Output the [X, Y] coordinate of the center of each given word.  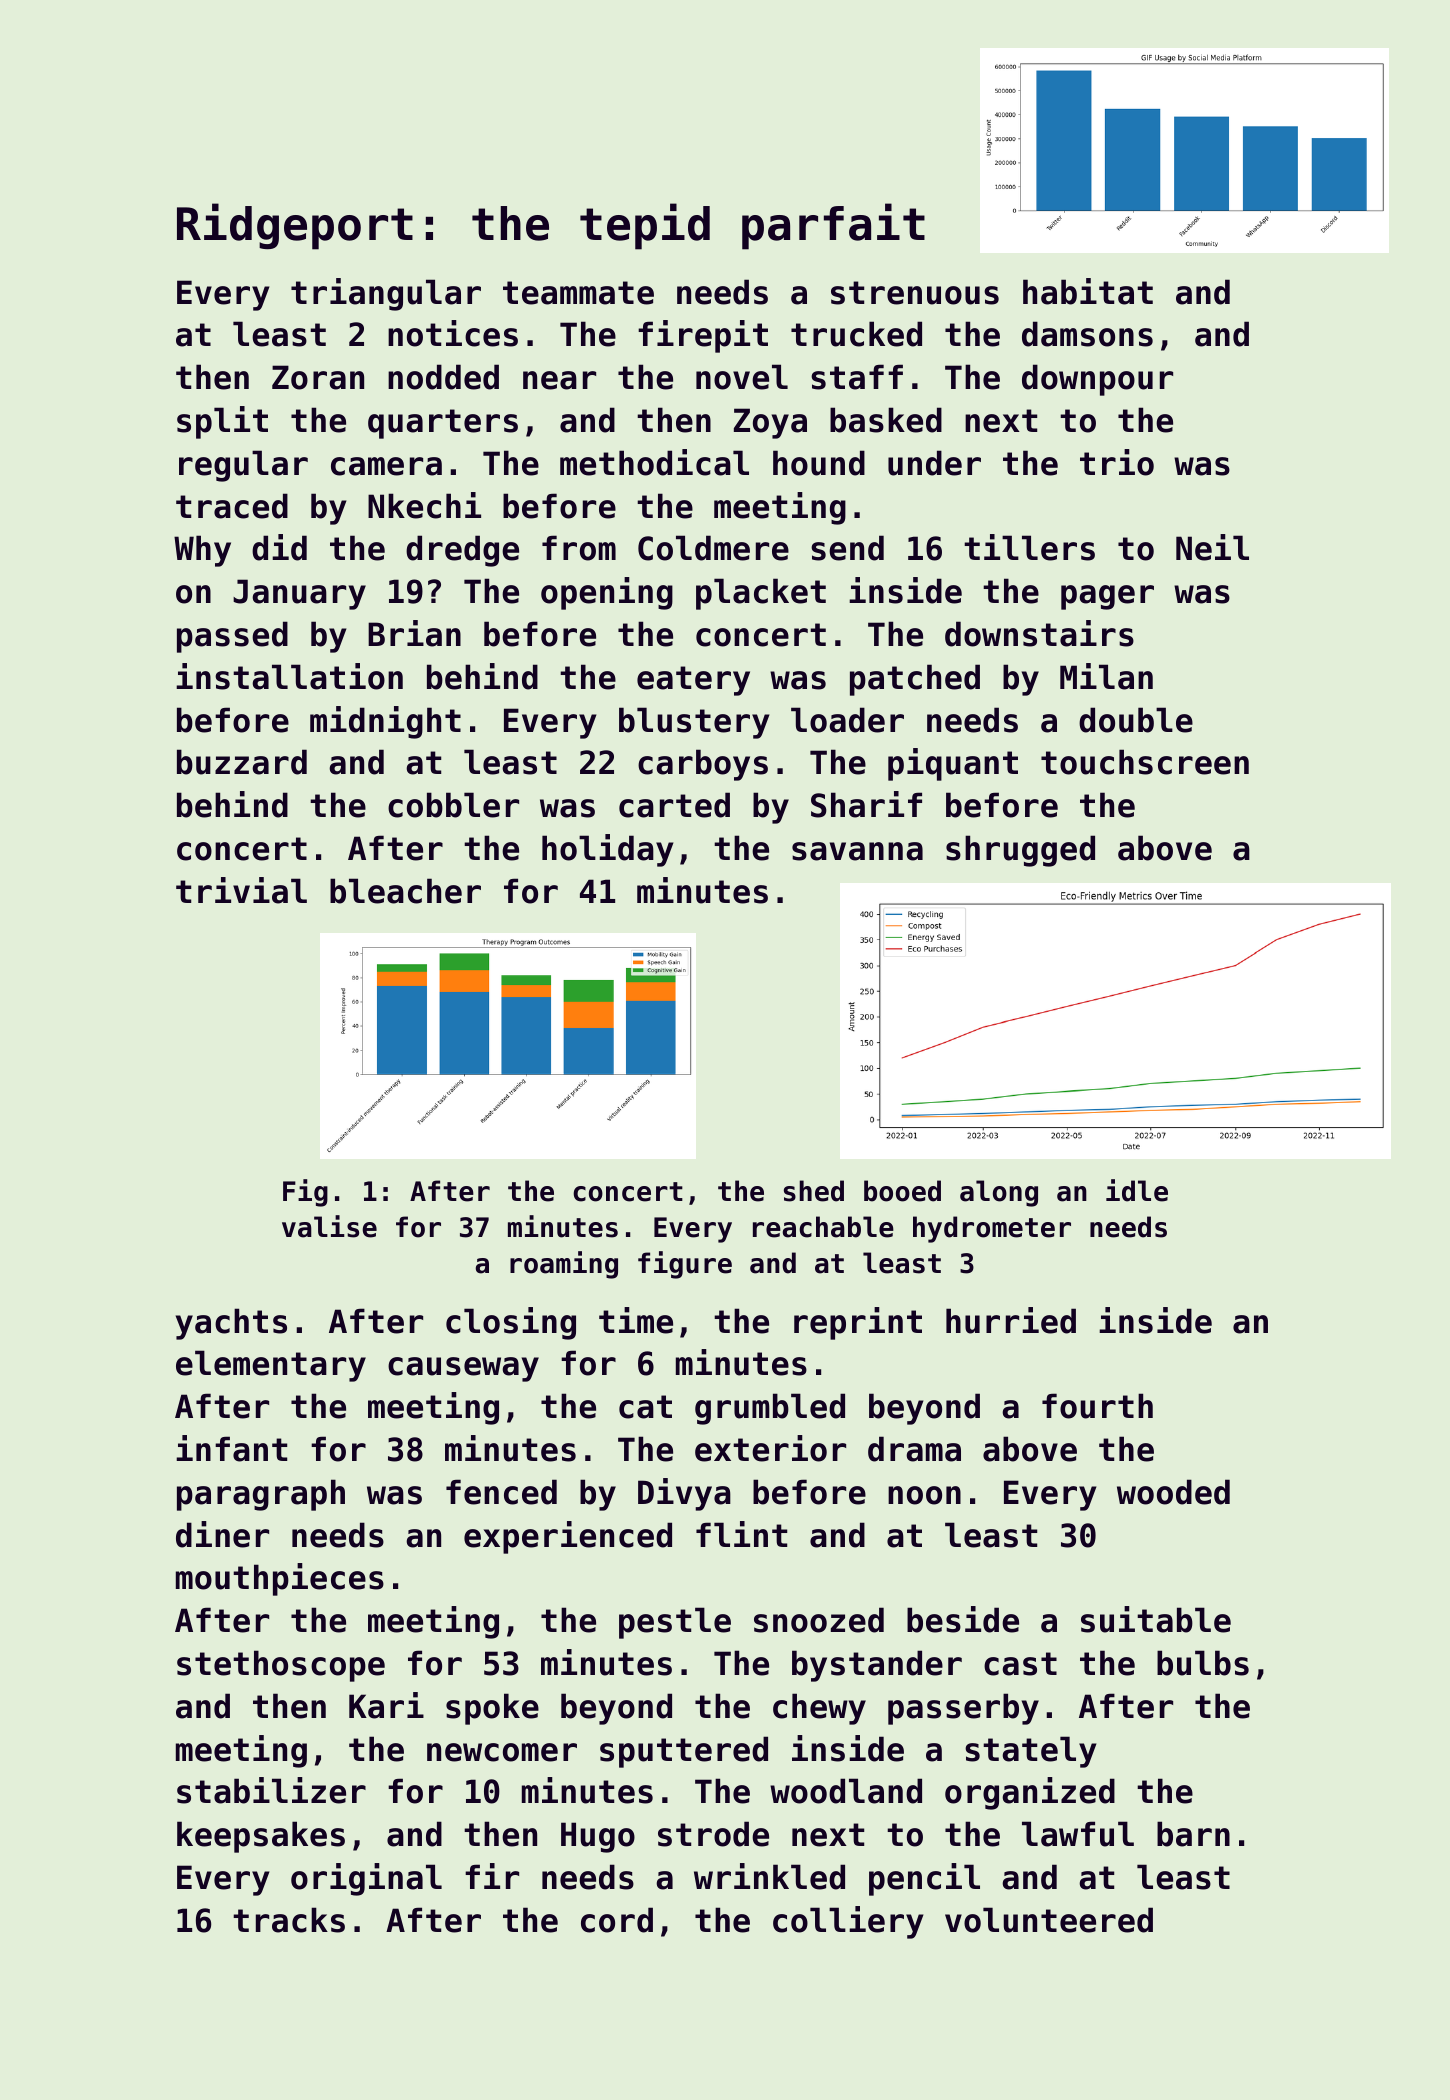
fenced [501, 1492]
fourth [1097, 1406]
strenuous [915, 293]
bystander [877, 1666]
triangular [386, 294]
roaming [564, 1265]
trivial [241, 890]
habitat [1088, 291]
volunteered [1049, 1920]
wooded [1173, 1492]
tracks [289, 1920]
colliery [848, 1922]
